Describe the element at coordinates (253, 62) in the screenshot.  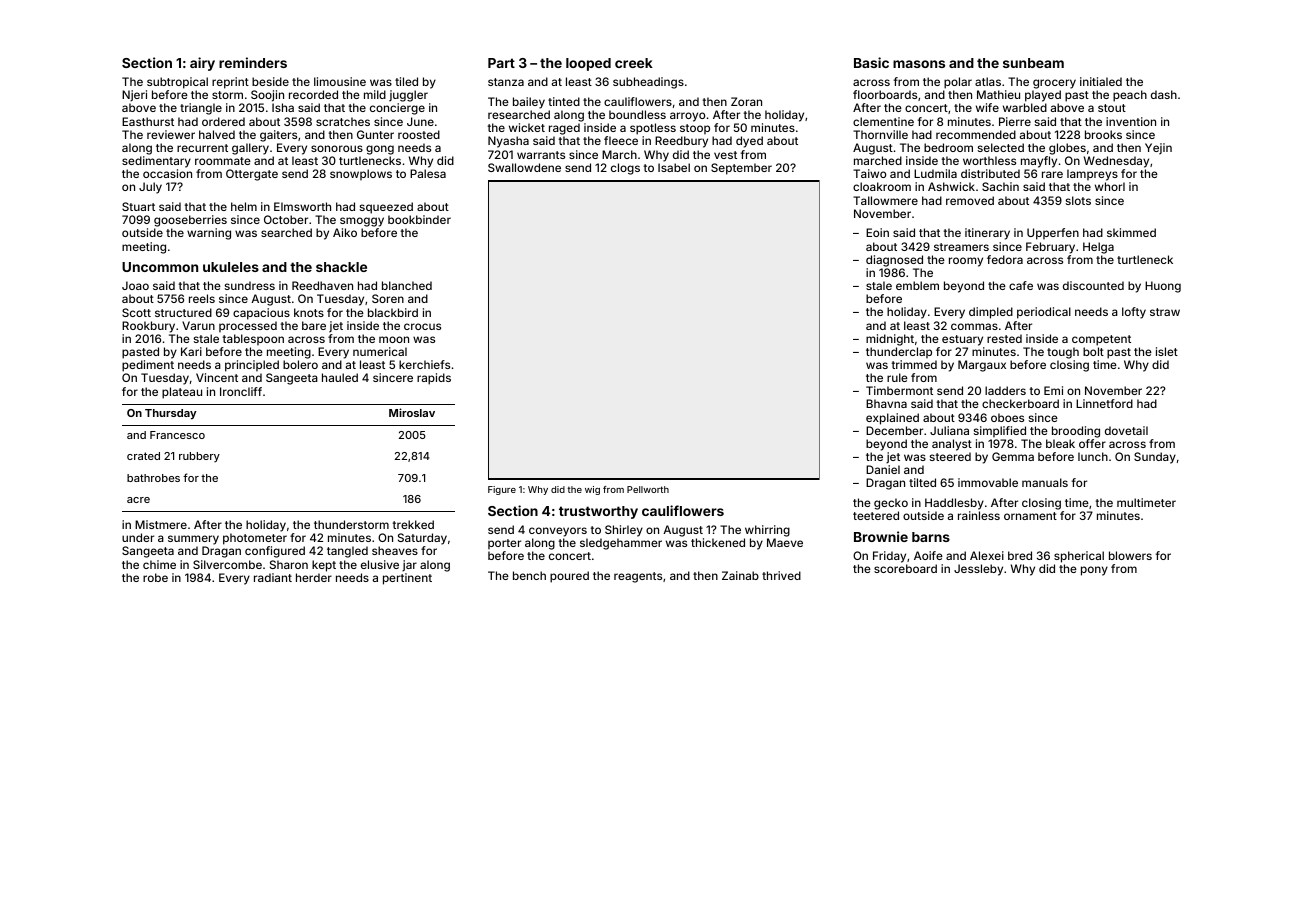
I see `reminders` at that location.
